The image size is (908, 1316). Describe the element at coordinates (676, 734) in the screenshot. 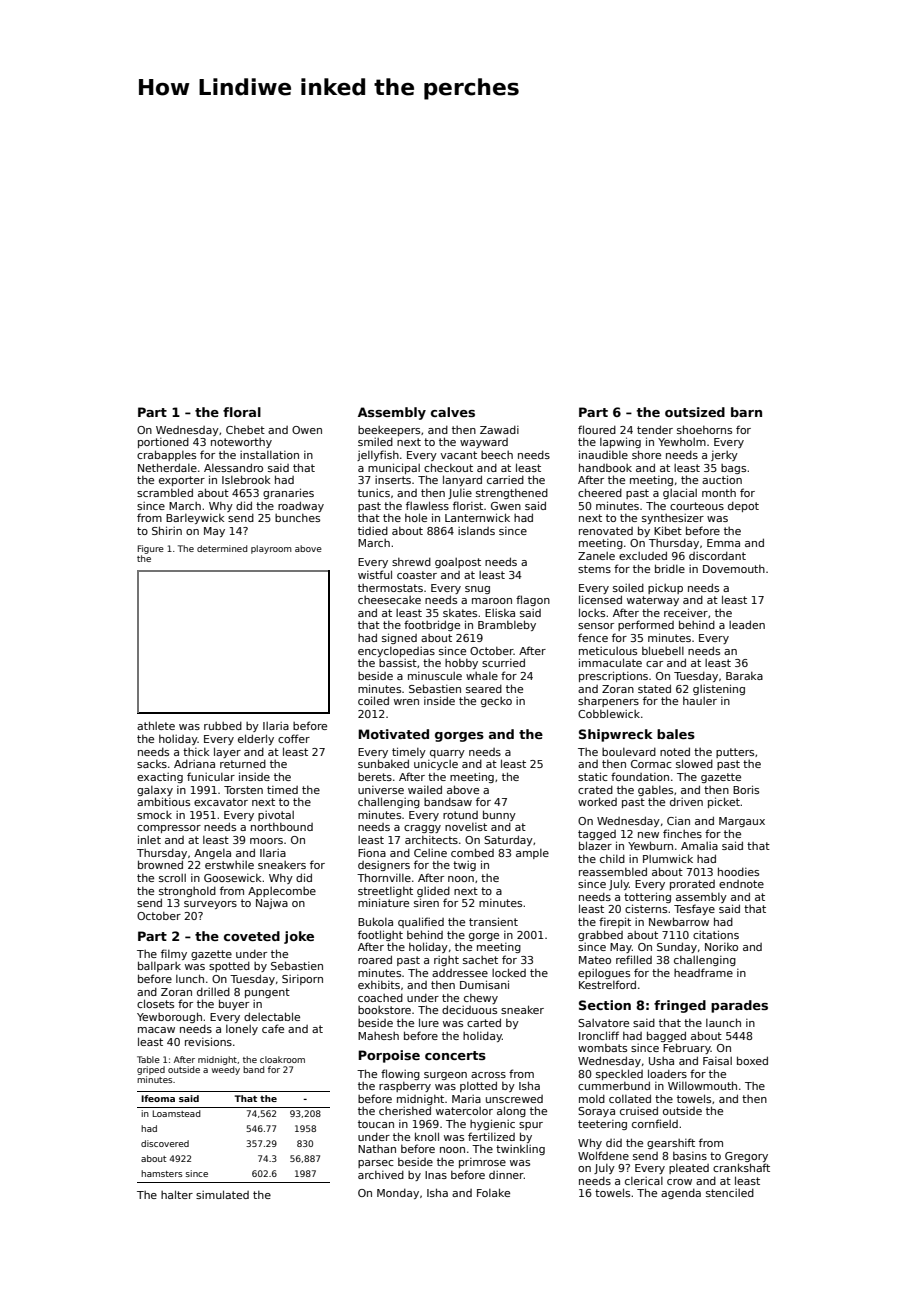

I see `bales` at that location.
